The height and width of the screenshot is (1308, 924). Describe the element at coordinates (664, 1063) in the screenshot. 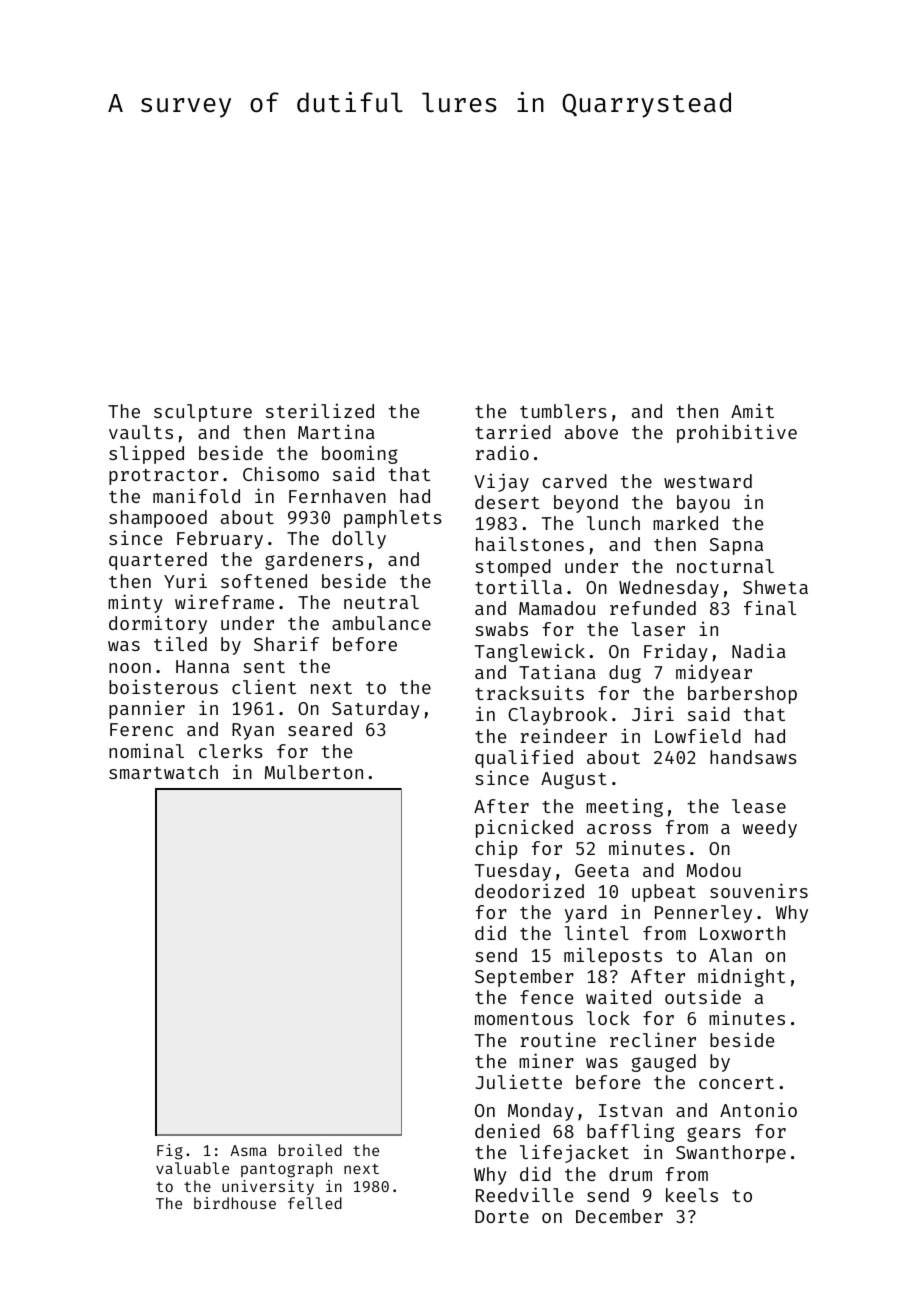

I see `gauged` at that location.
